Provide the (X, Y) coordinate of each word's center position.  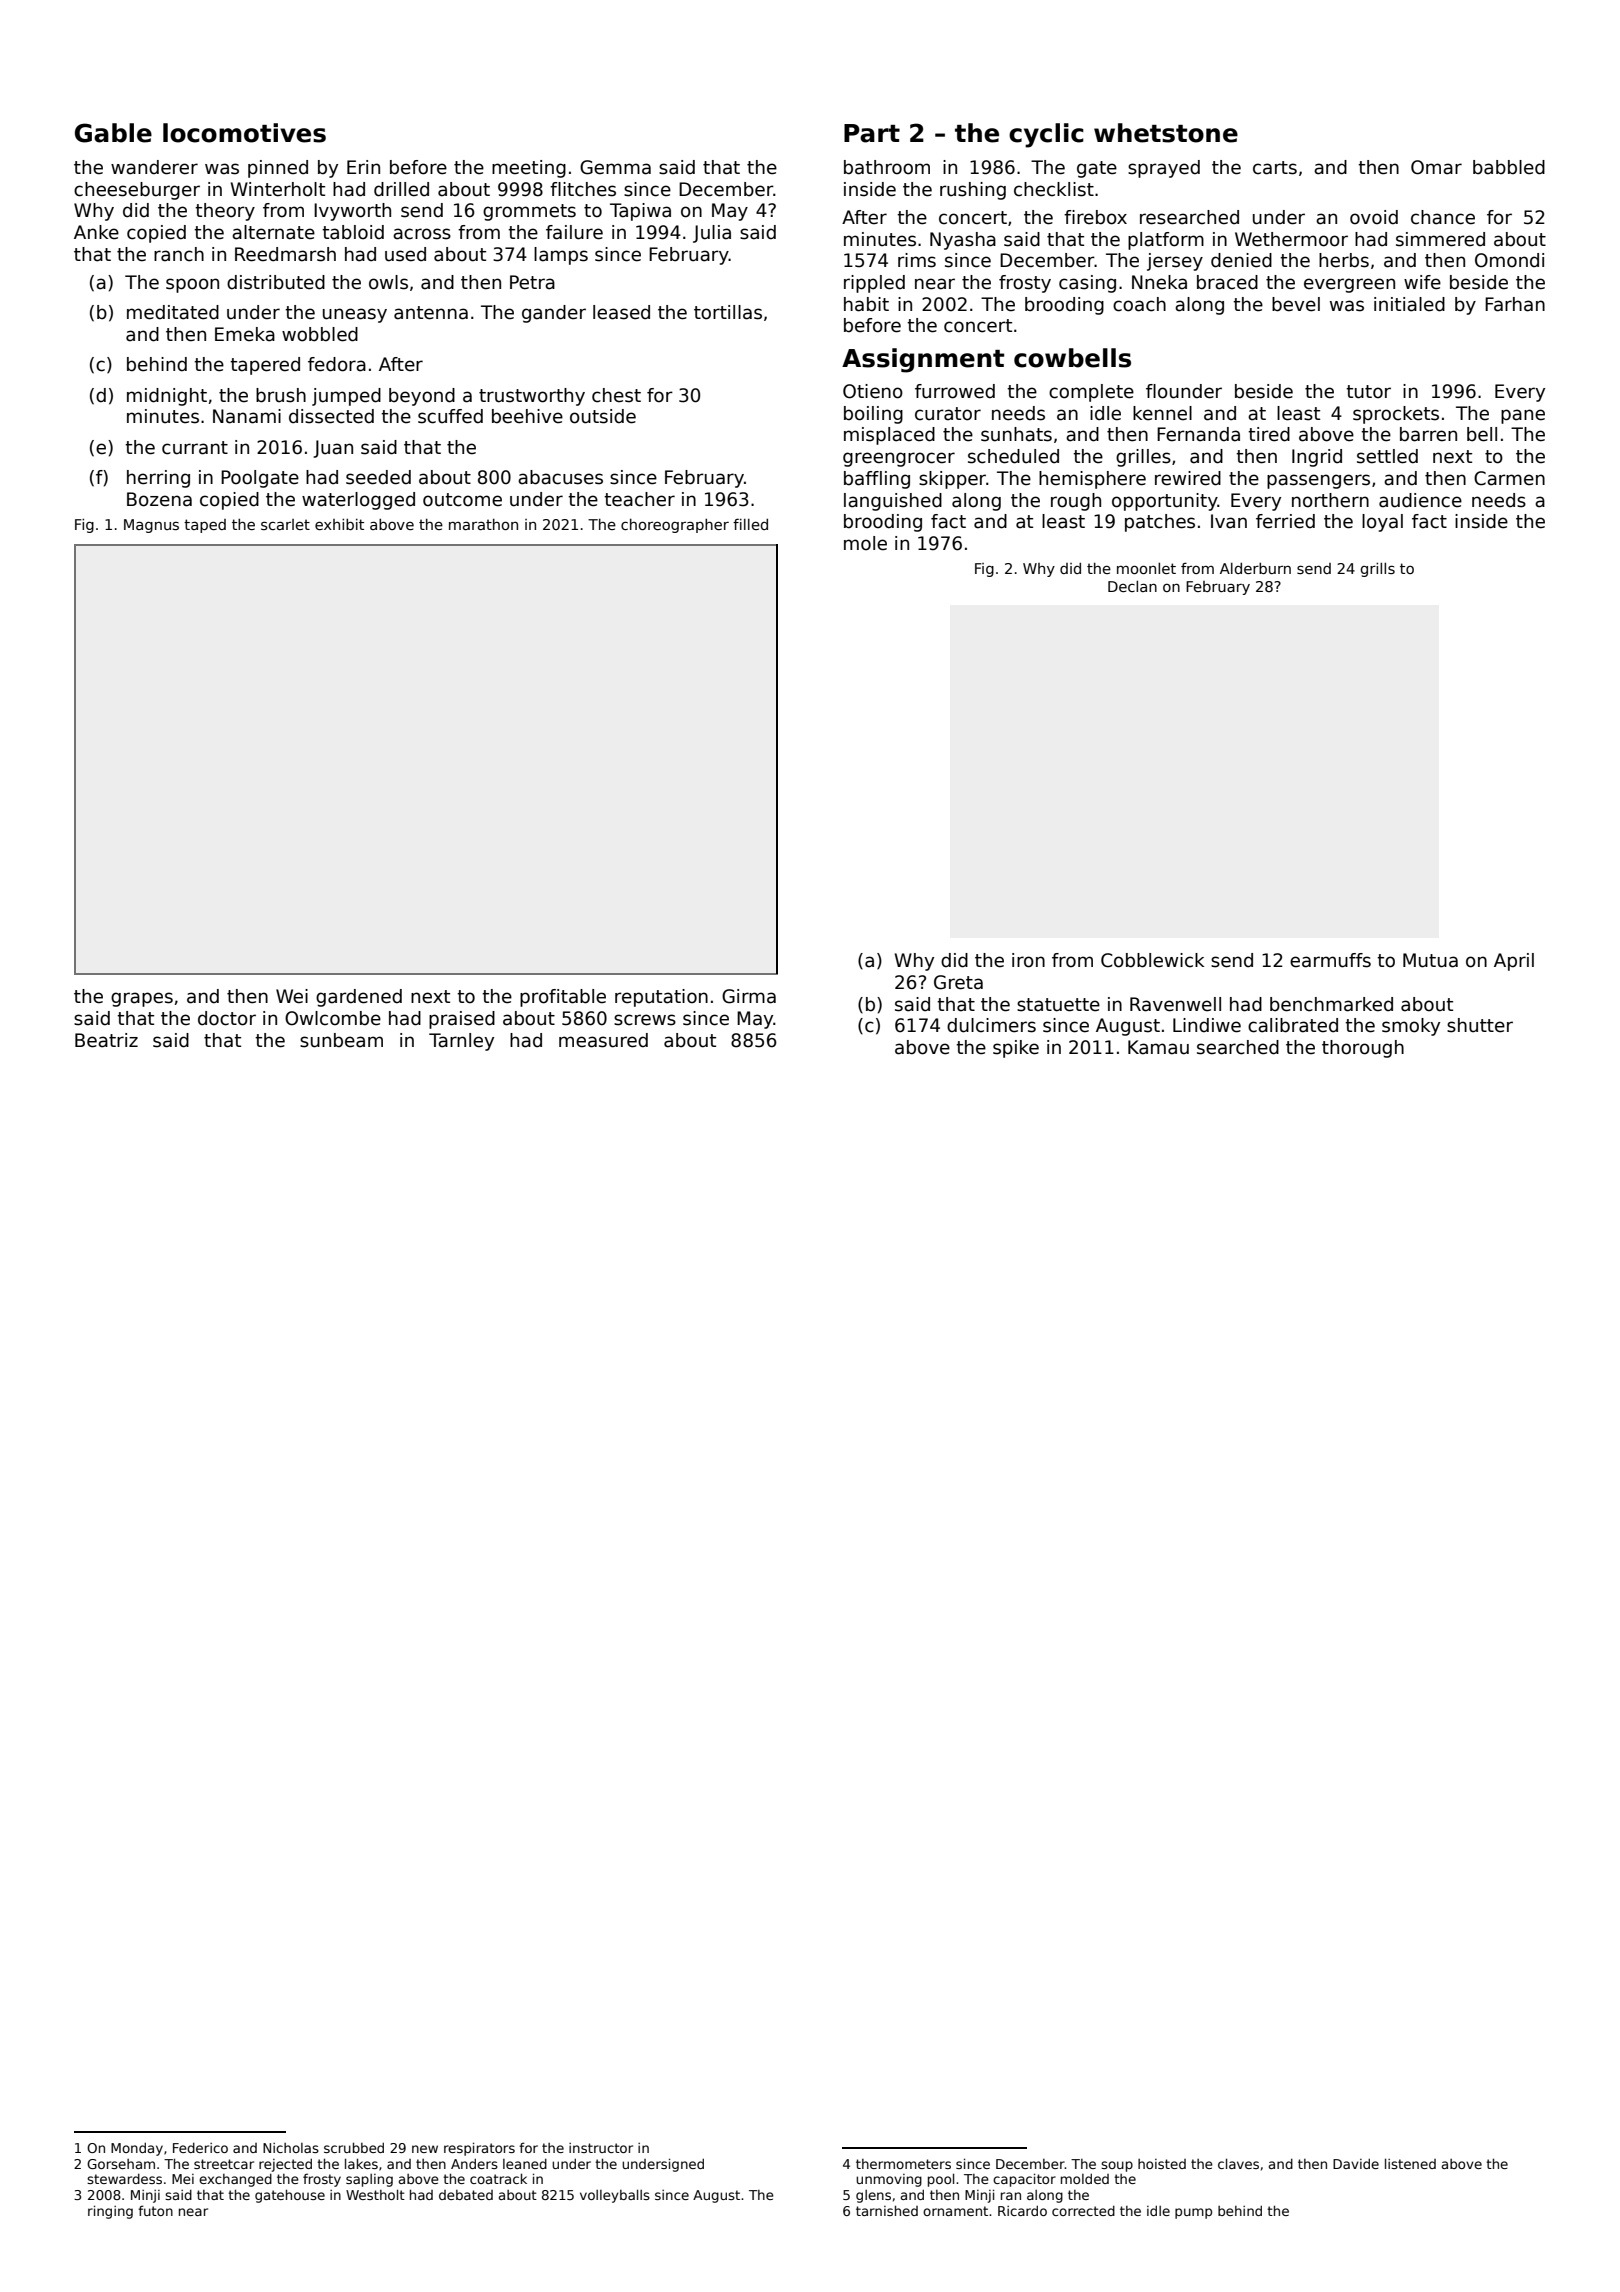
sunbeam (341, 1040)
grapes (142, 999)
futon (155, 2210)
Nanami (247, 416)
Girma (749, 996)
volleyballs (615, 2196)
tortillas (728, 312)
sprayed (1164, 169)
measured (603, 1040)
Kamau (1158, 1047)
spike (1016, 1049)
